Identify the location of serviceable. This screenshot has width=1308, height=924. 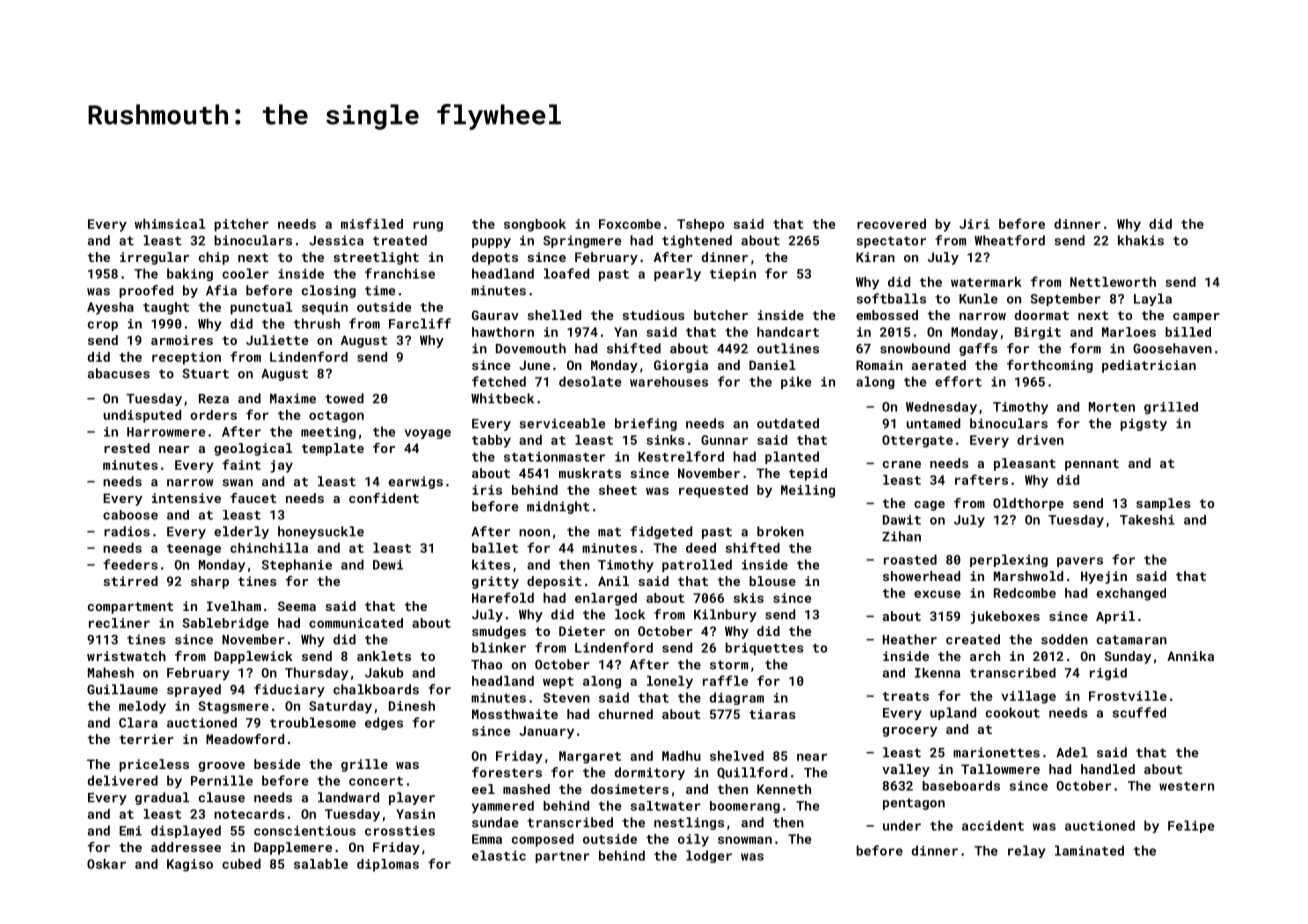
(562, 423).
